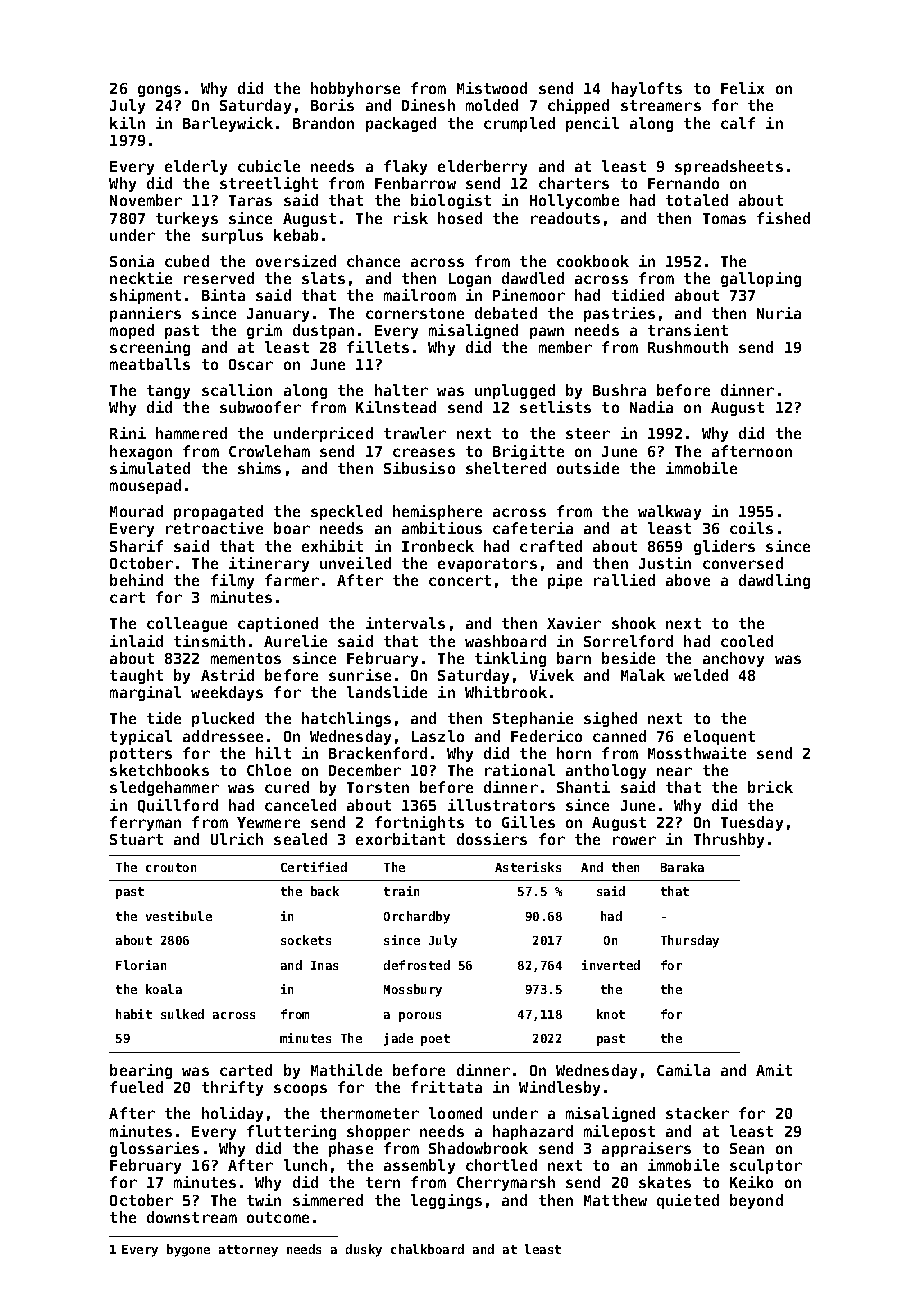 Image resolution: width=924 pixels, height=1308 pixels. Describe the element at coordinates (417, 917) in the screenshot. I see `Orchardby` at that location.
